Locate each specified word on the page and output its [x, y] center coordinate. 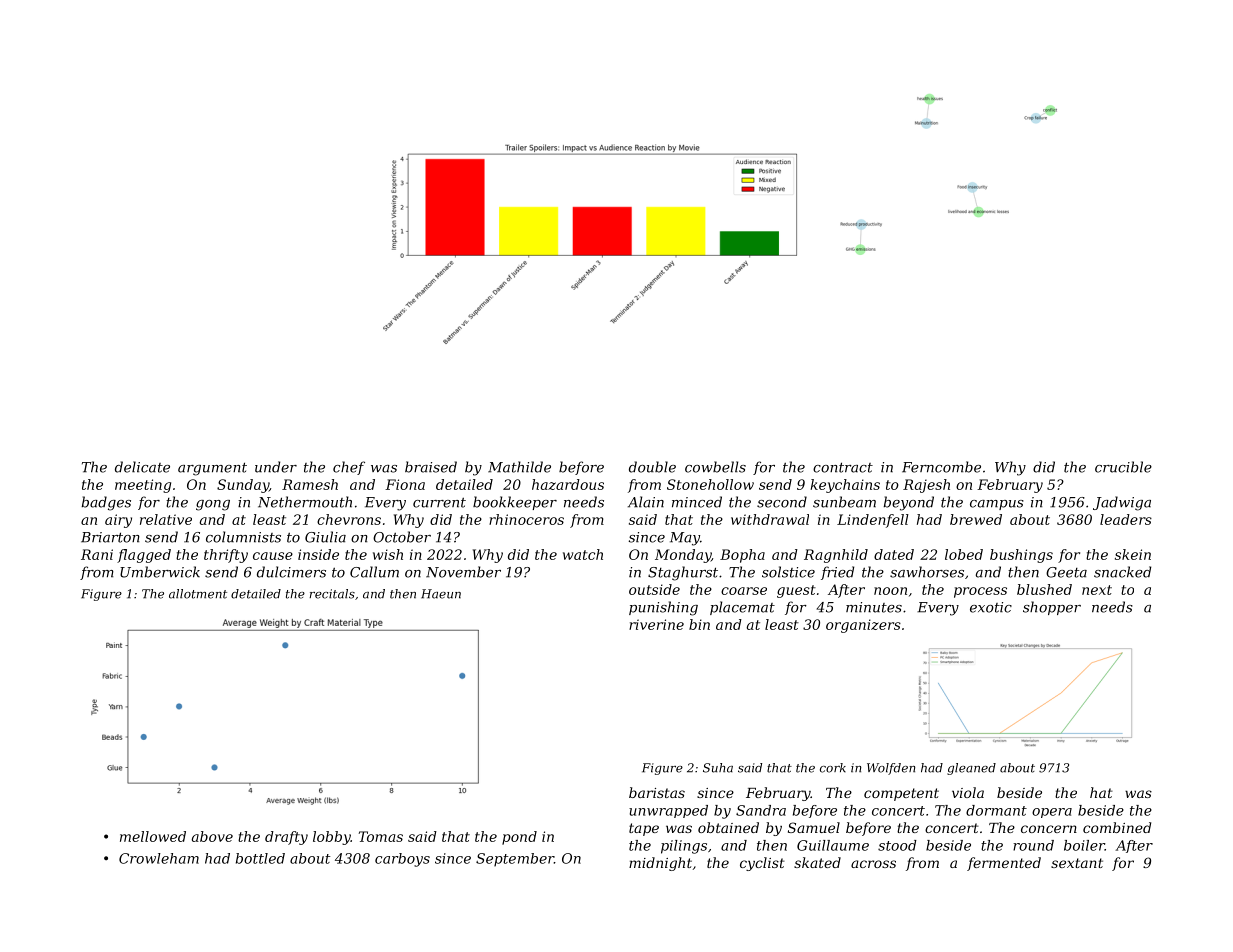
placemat [742, 608]
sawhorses [927, 572]
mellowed [153, 836]
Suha [718, 768]
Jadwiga [1122, 503]
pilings [684, 847]
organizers [863, 626]
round [1033, 845]
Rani [97, 554]
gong [213, 505]
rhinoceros [526, 519]
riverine [656, 624]
